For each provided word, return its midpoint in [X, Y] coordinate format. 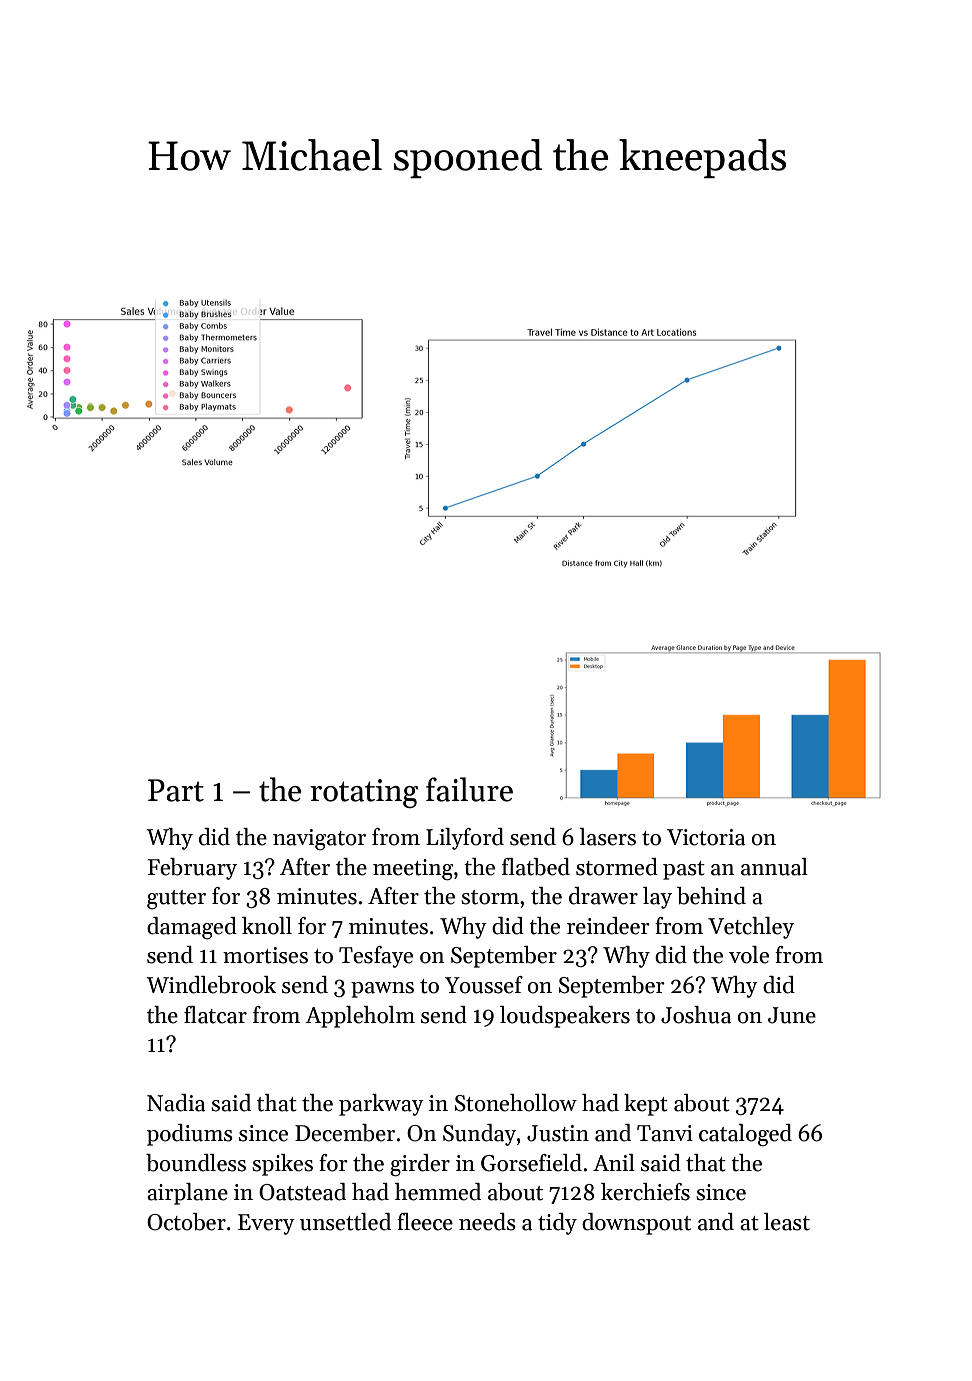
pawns [382, 990]
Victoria [706, 837]
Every [266, 1224]
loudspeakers [565, 1017]
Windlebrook [211, 985]
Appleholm [360, 1017]
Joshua [696, 1015]
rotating [364, 793]
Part [176, 790]
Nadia [176, 1103]
